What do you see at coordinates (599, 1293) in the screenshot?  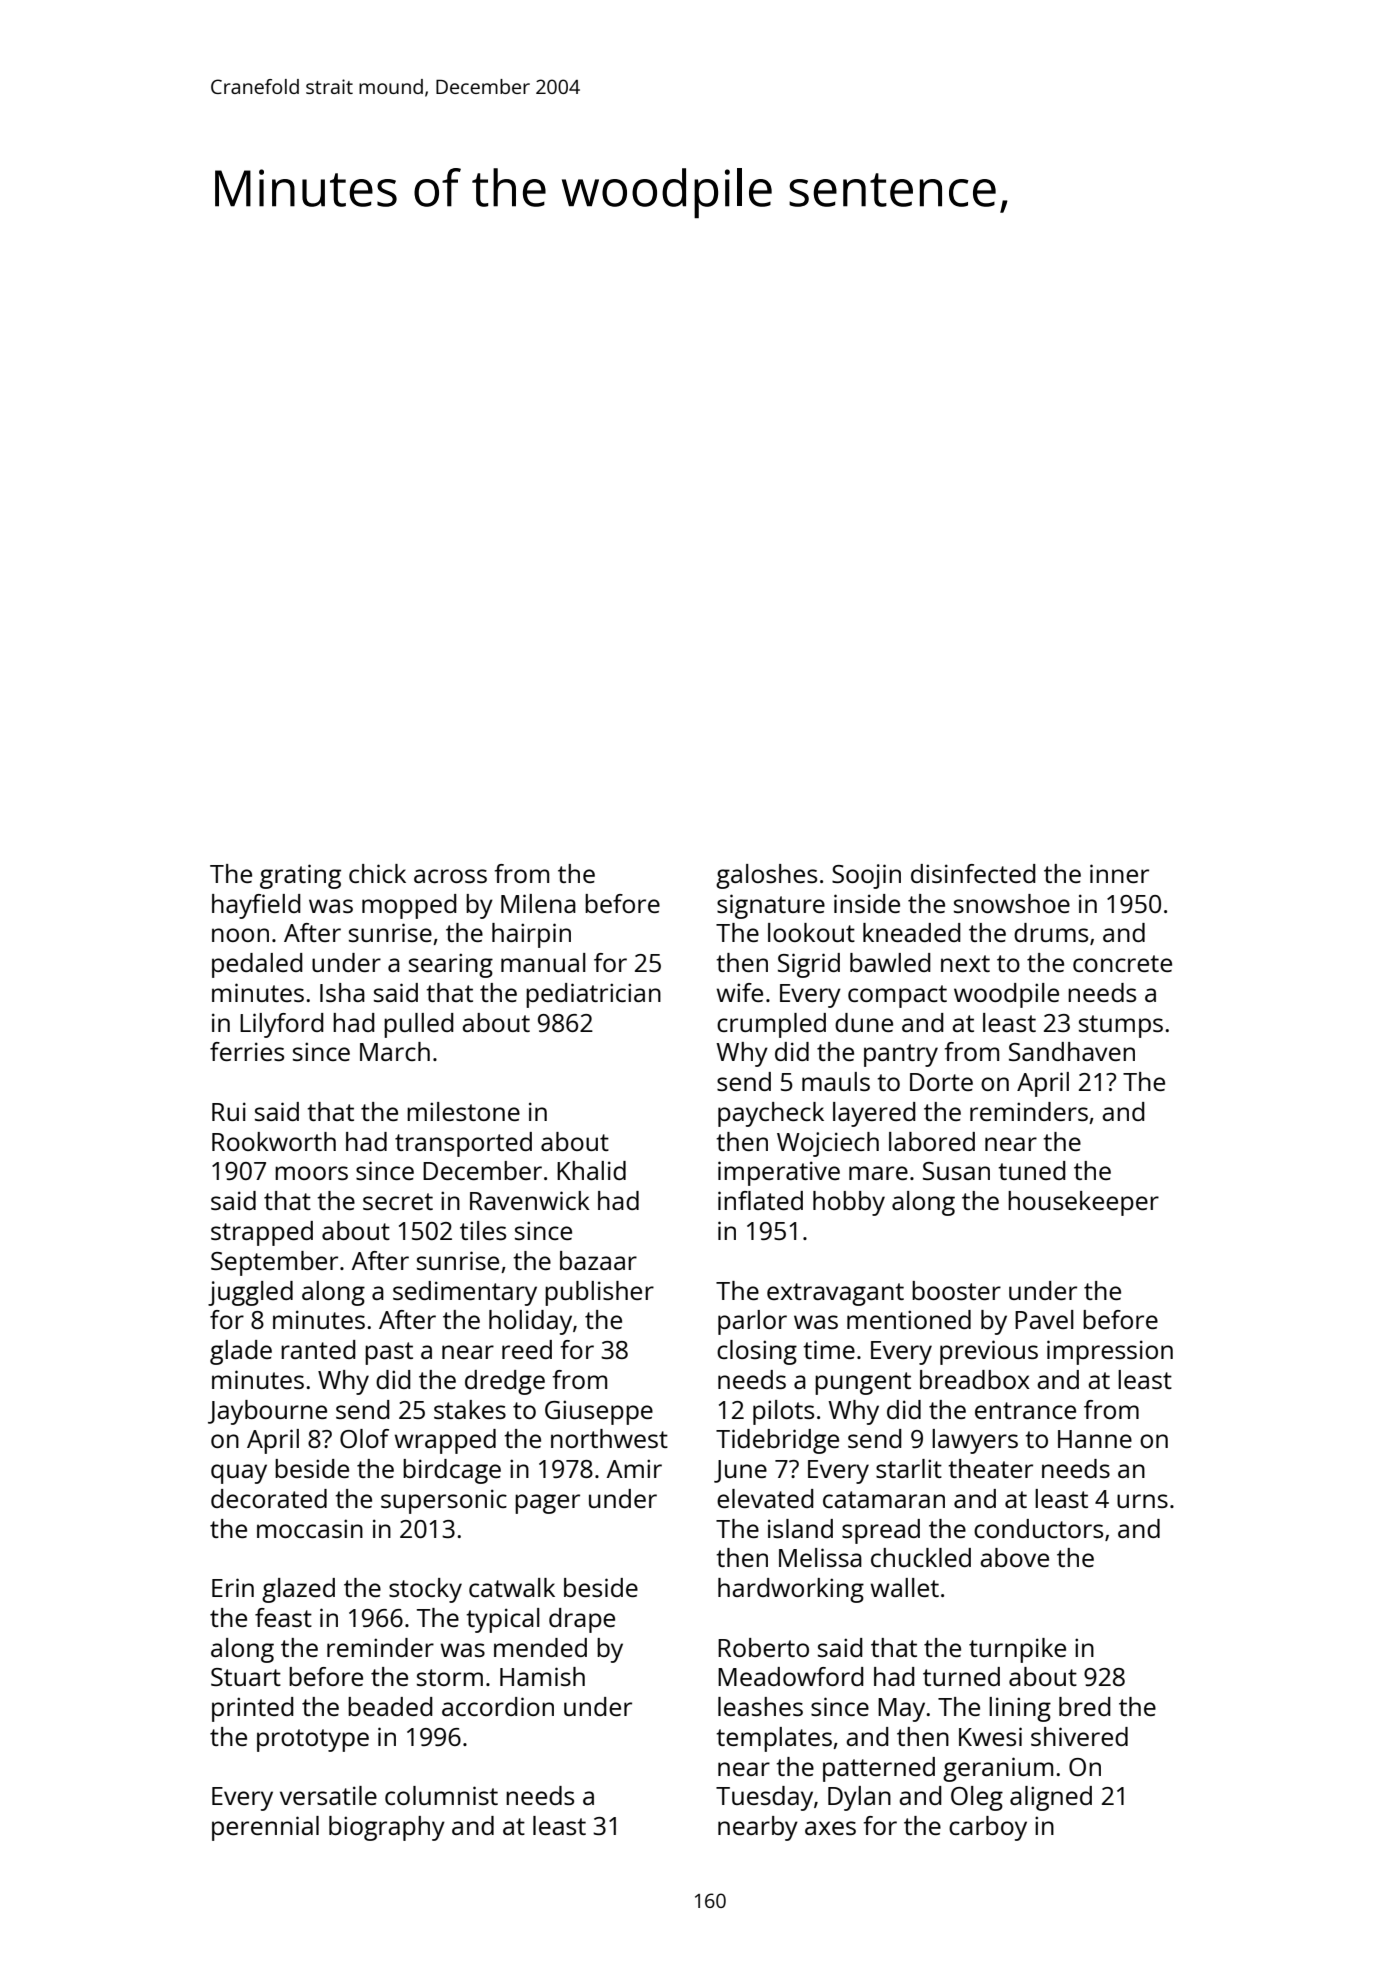 I see `publisher` at bounding box center [599, 1293].
